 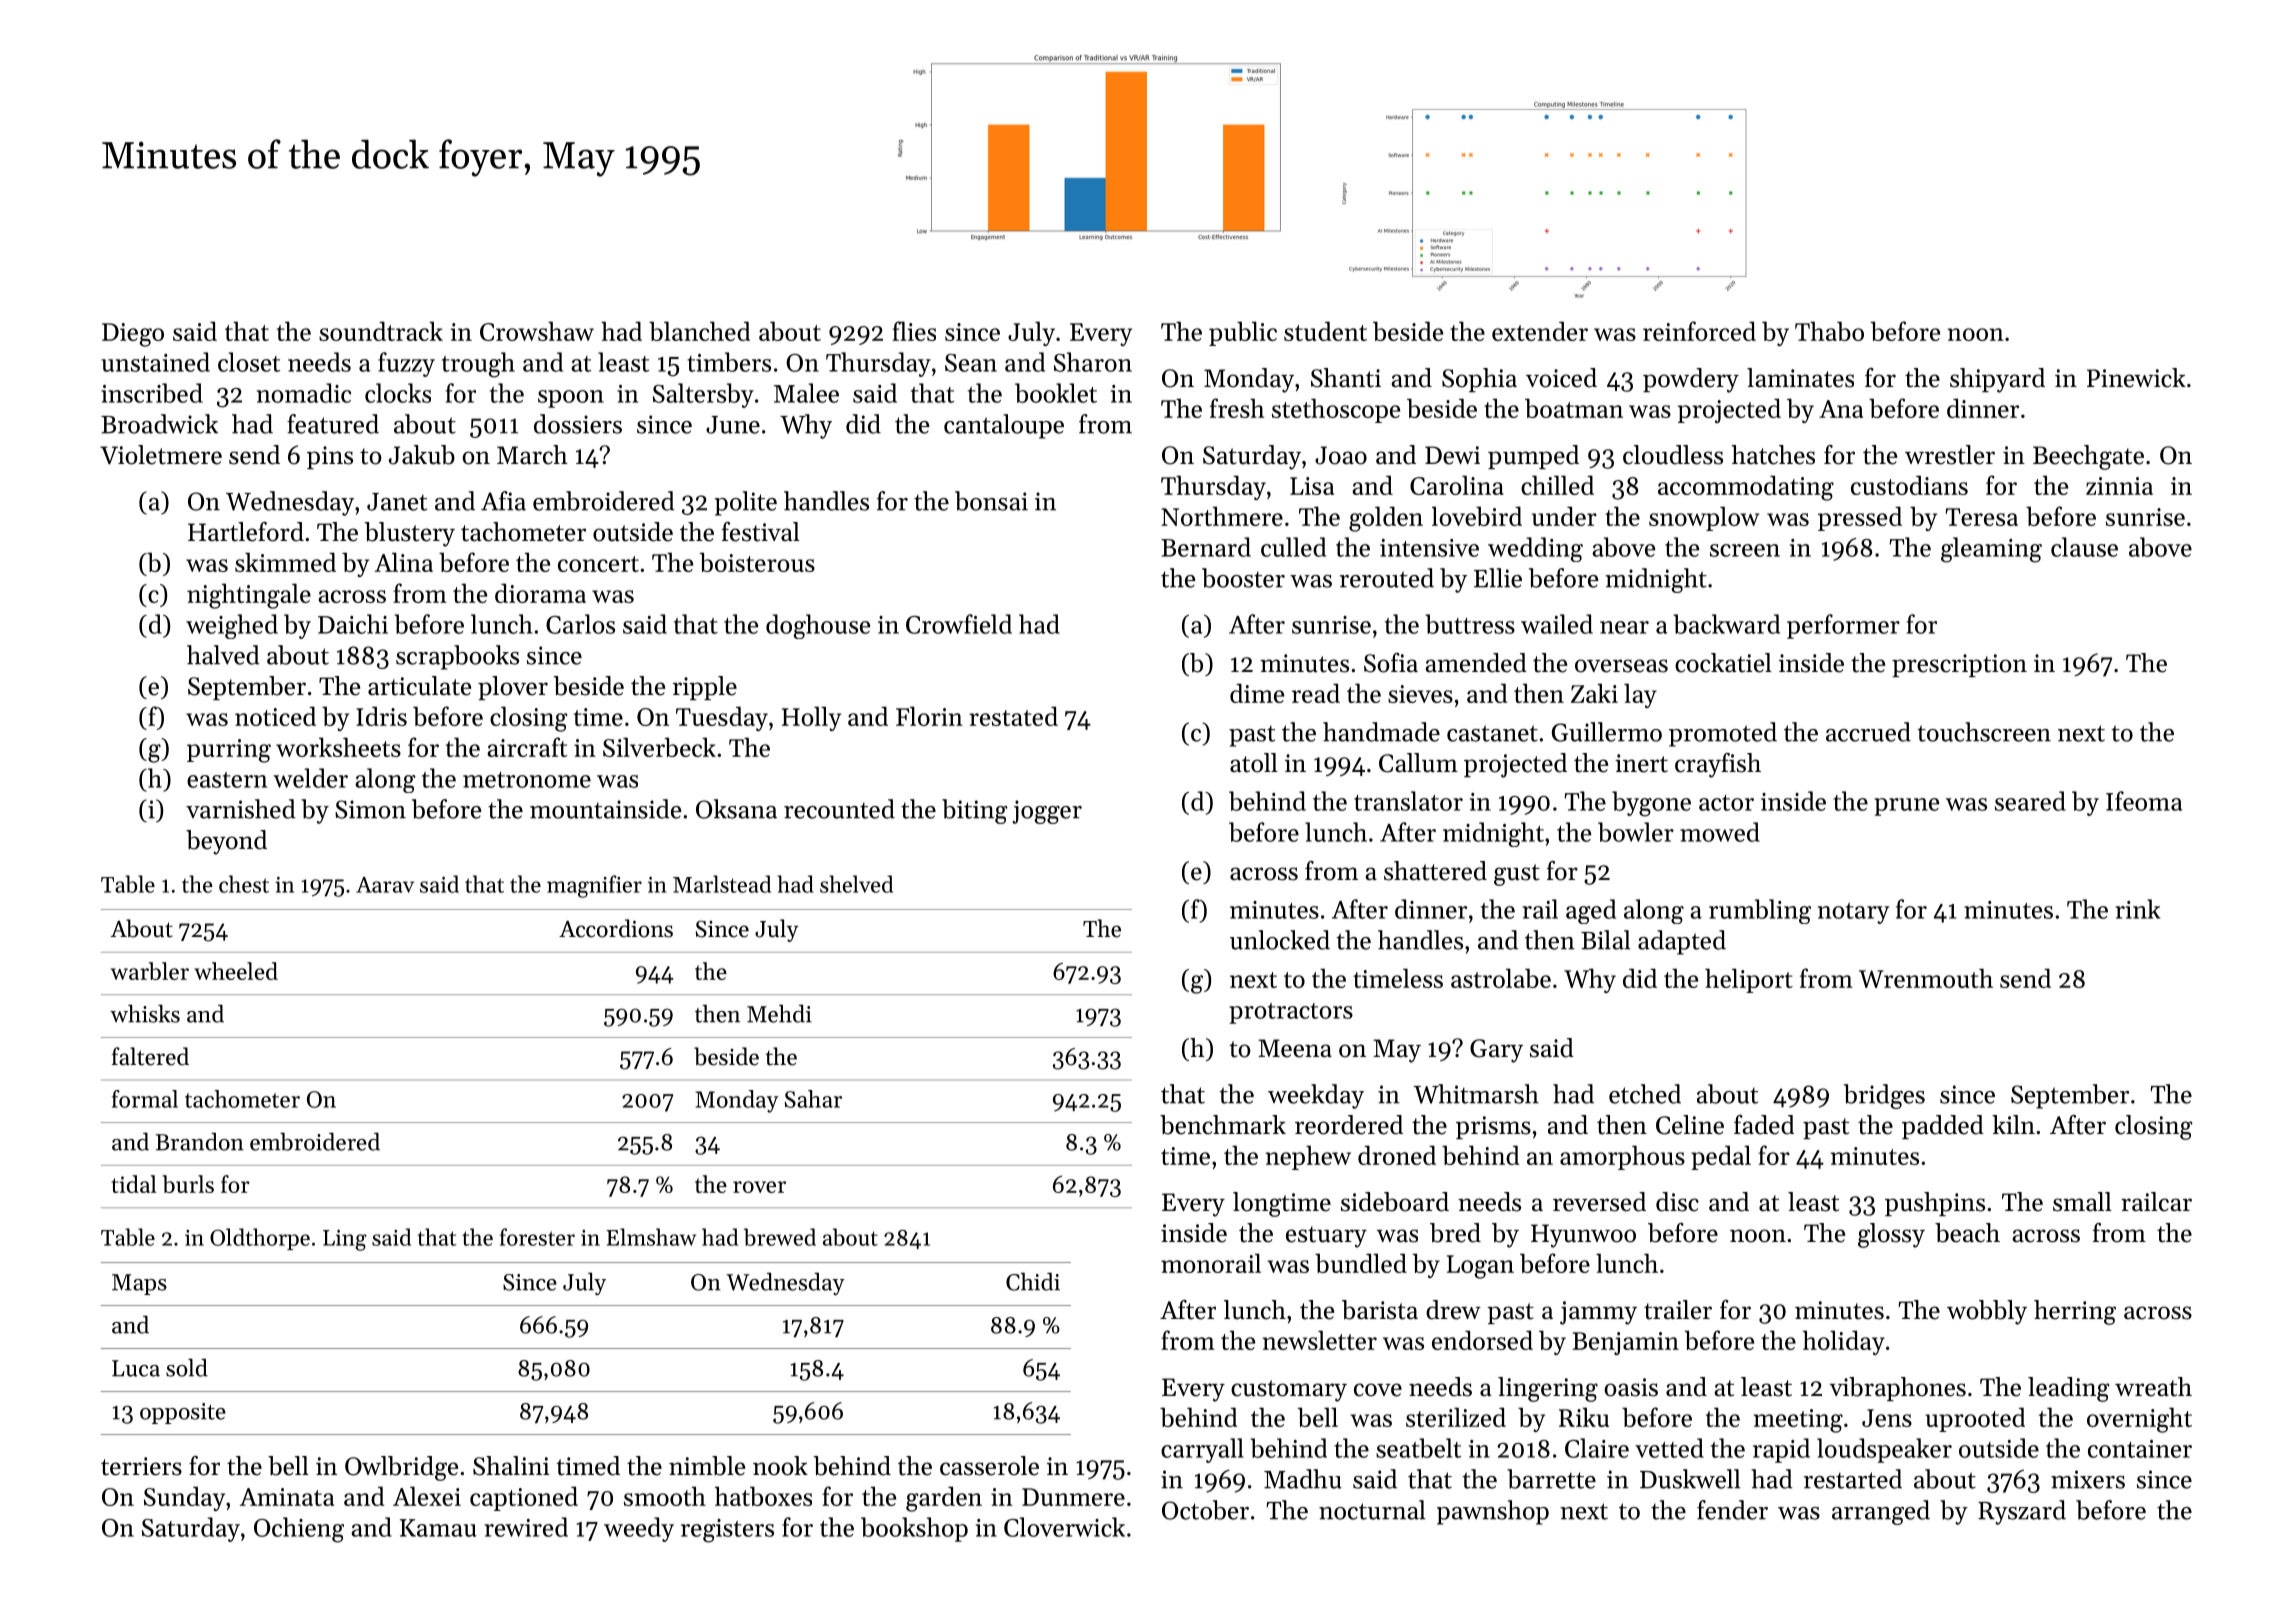 What do you see at coordinates (1033, 1281) in the page?
I see `Chidi` at bounding box center [1033, 1281].
